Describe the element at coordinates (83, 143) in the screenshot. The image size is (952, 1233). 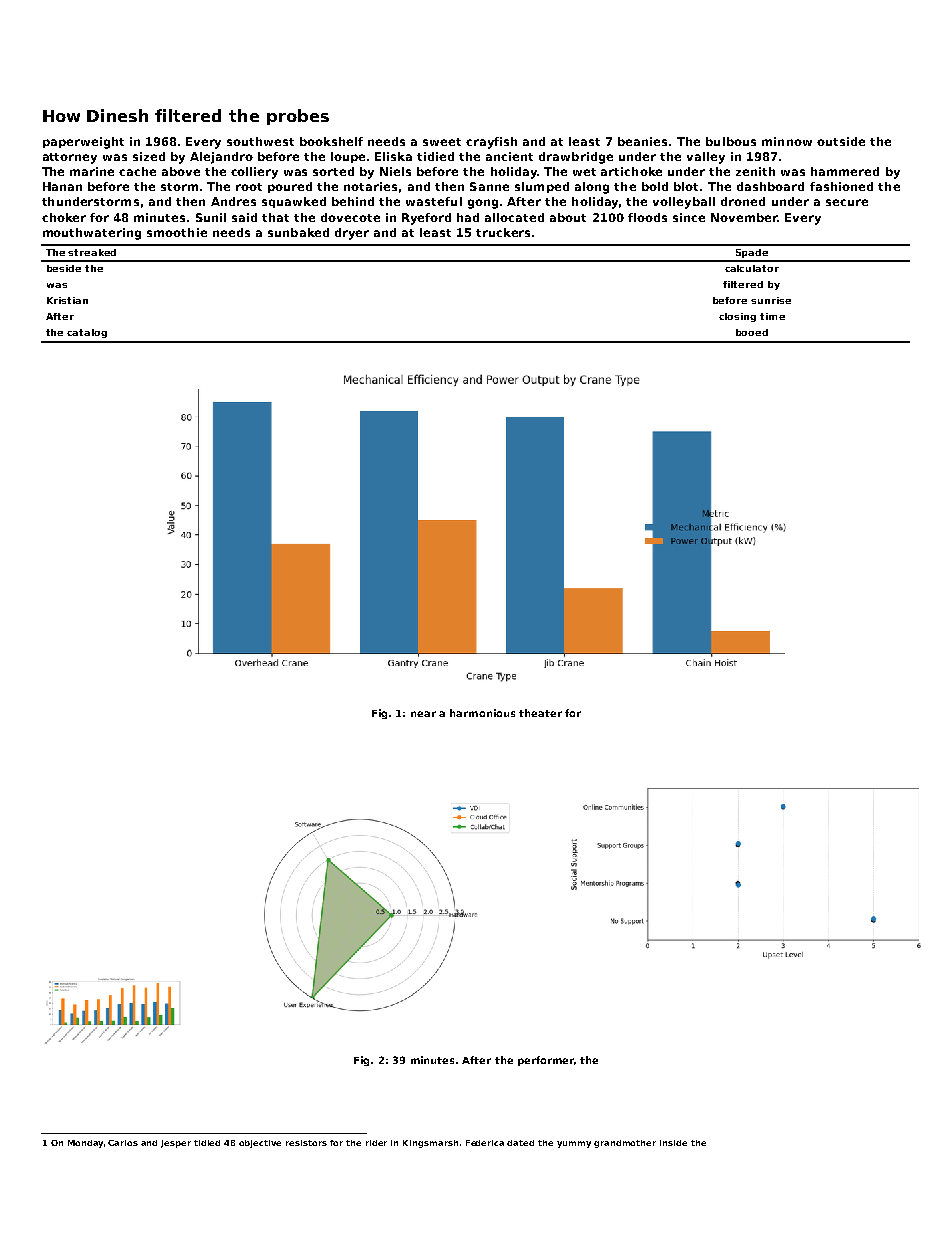
I see `paperweight` at that location.
